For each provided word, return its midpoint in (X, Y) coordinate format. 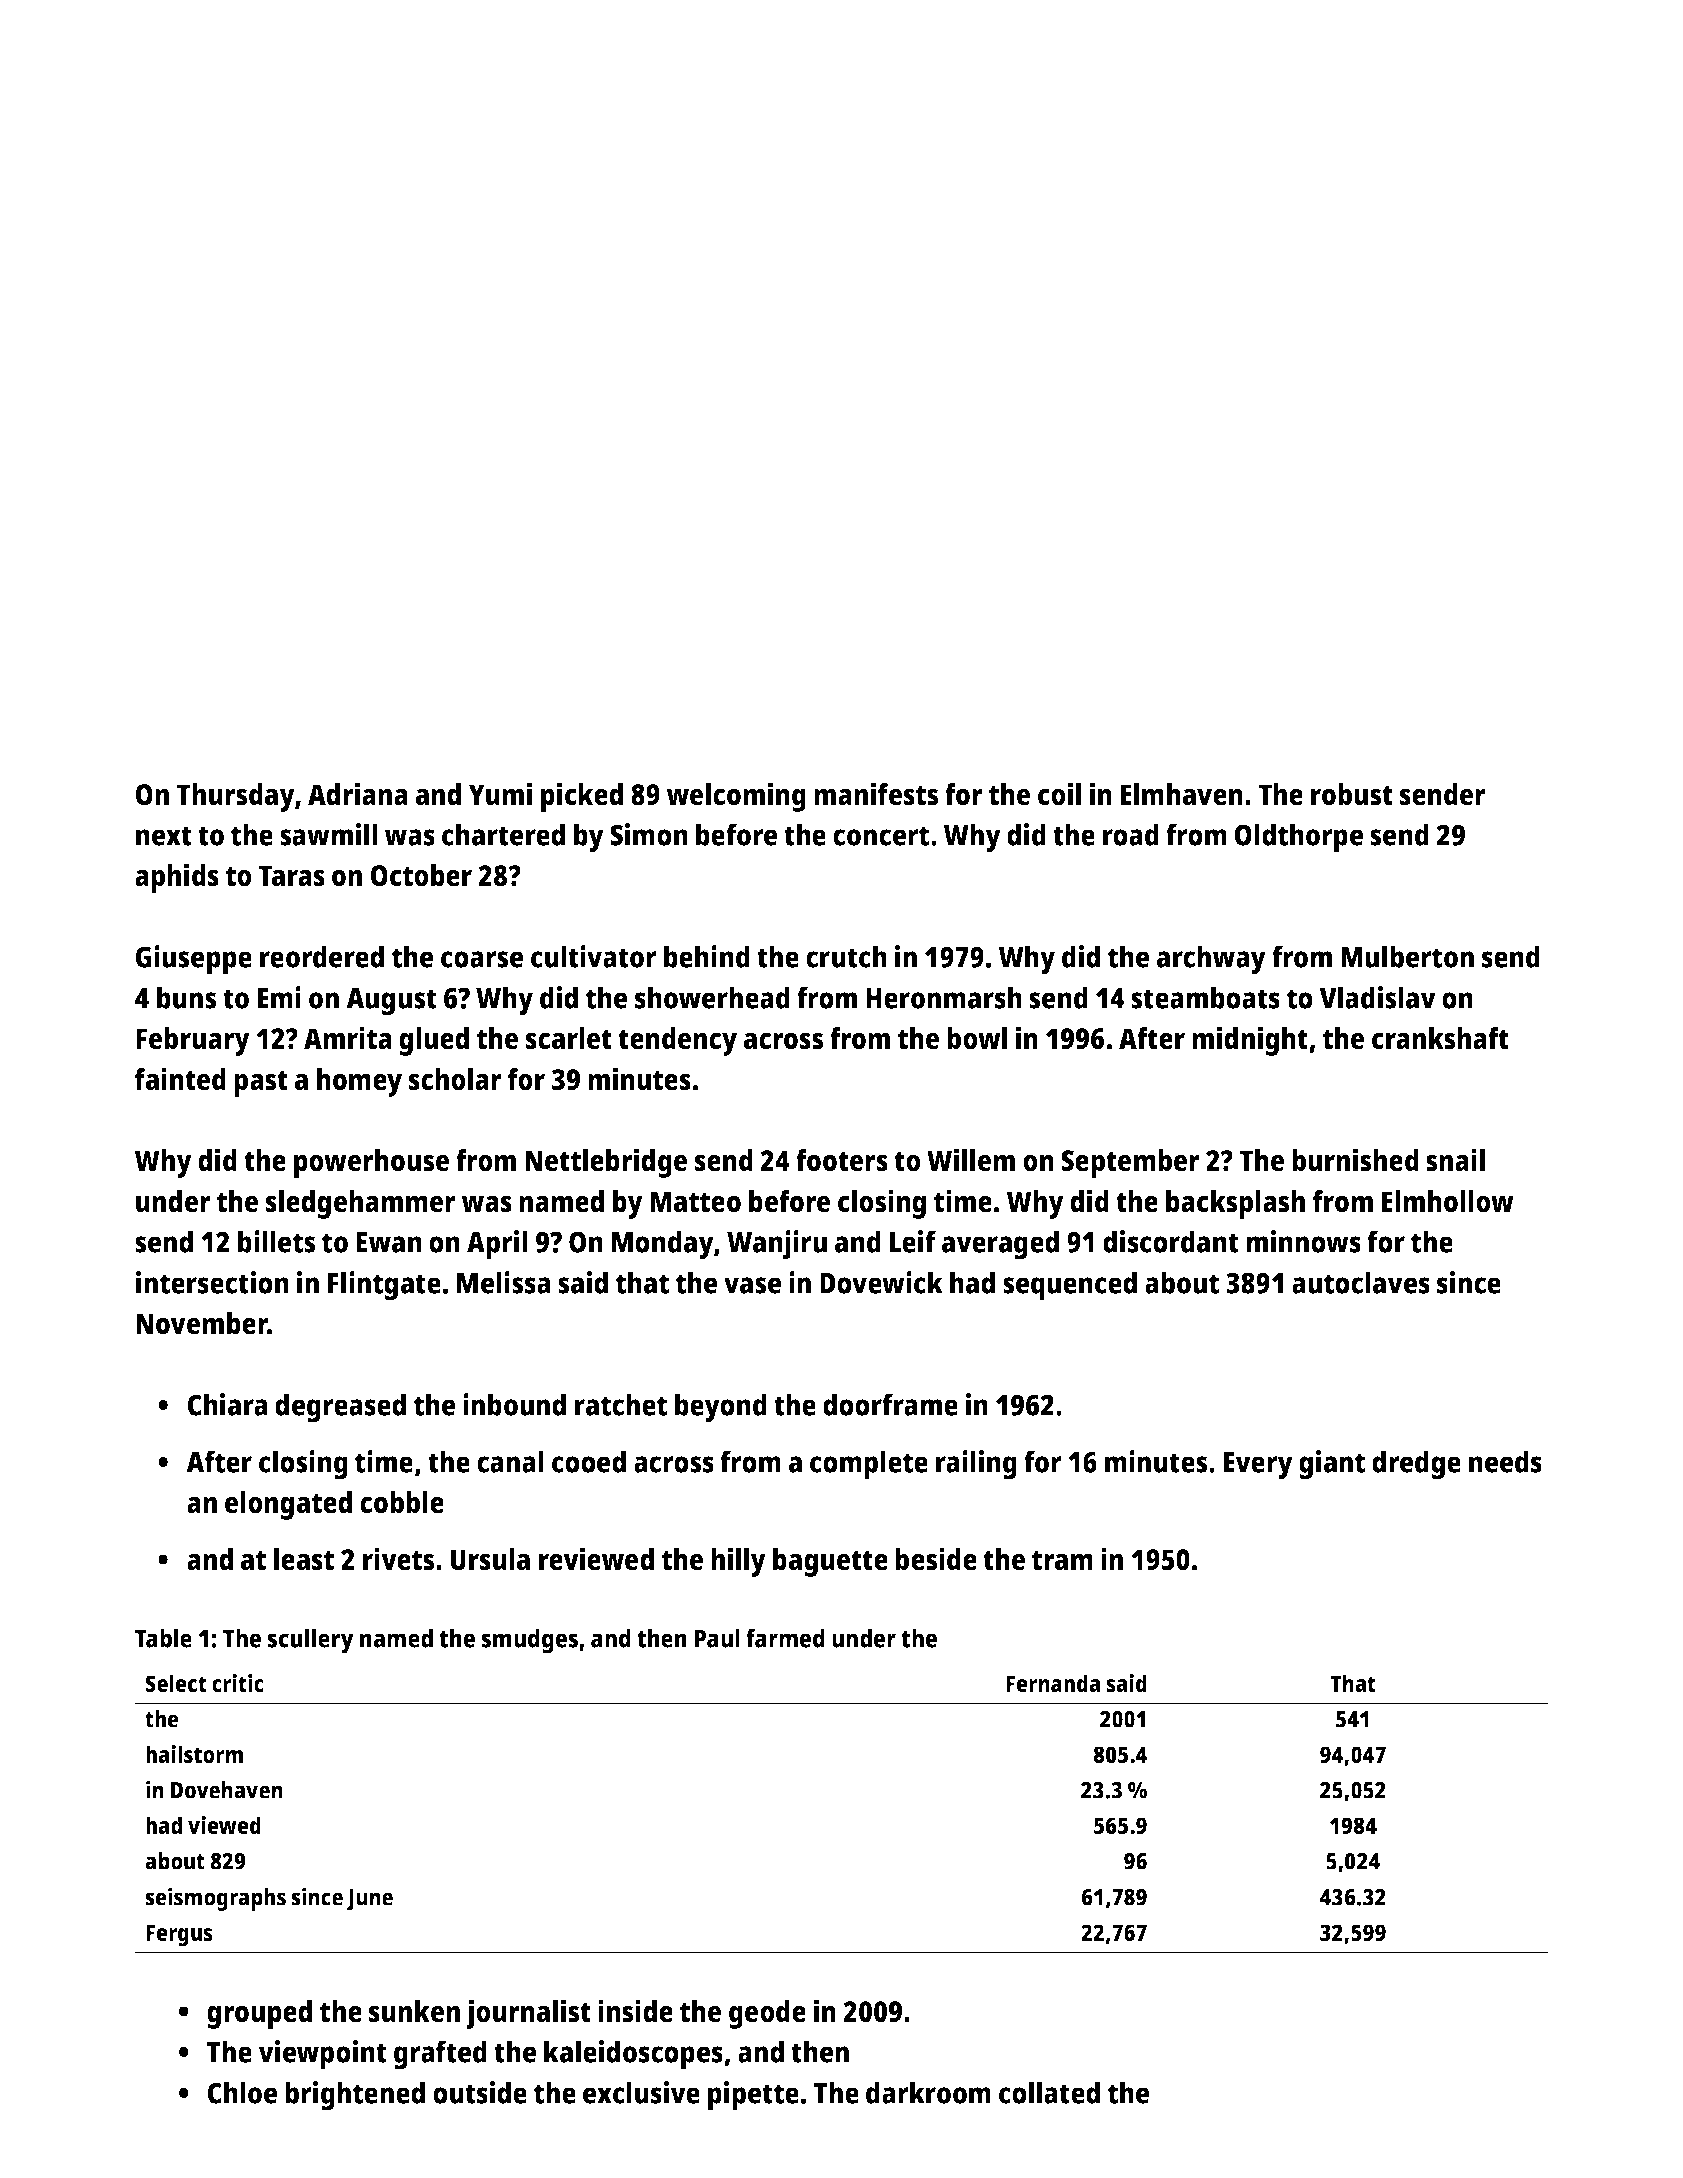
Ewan (389, 1242)
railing (976, 1465)
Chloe (242, 2092)
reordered (322, 956)
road (1131, 834)
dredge (1416, 1465)
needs (1505, 1461)
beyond (721, 1408)
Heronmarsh (944, 997)
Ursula (490, 1559)
